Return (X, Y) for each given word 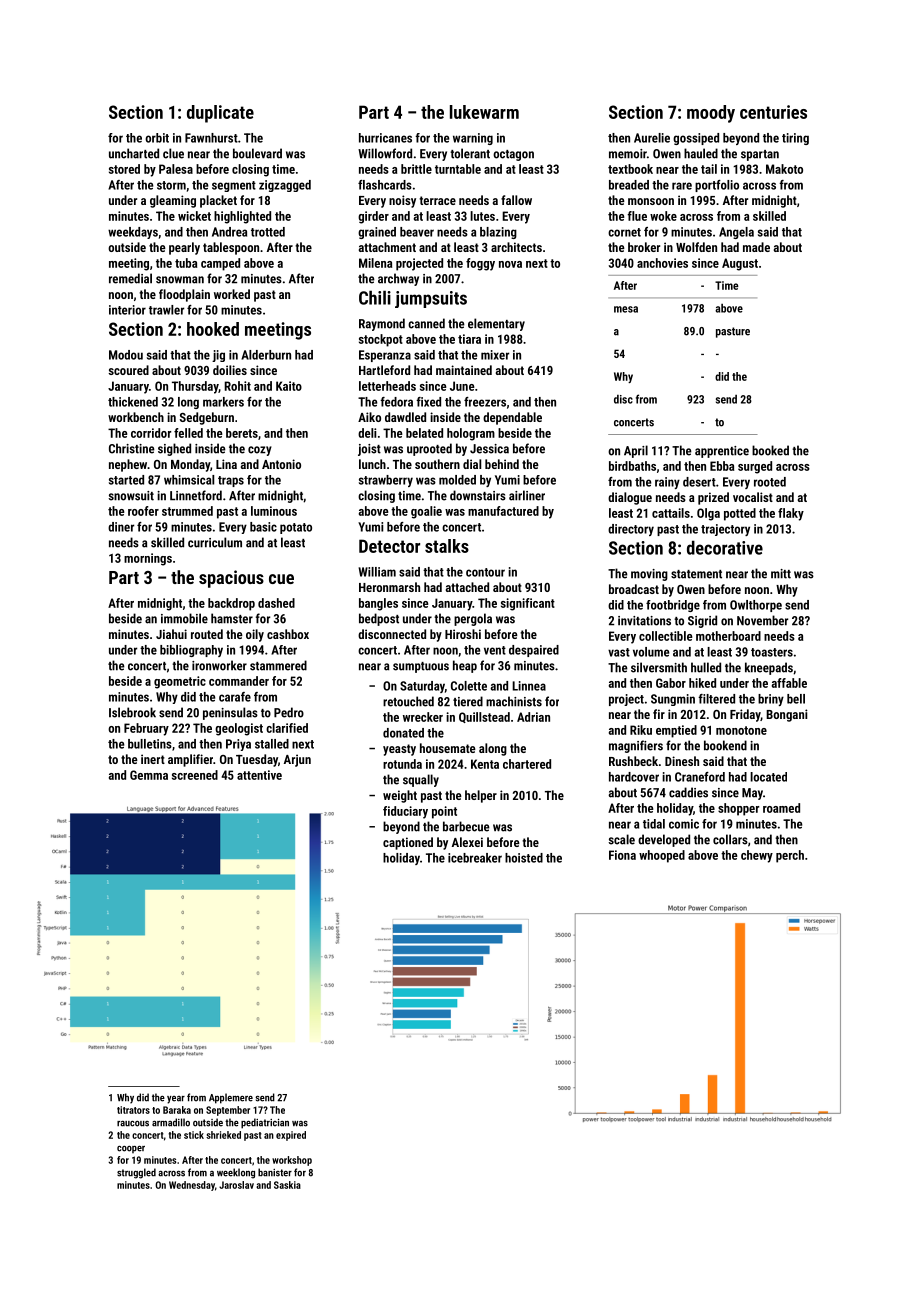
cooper (131, 1149)
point (444, 812)
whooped (662, 856)
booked (770, 450)
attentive (259, 775)
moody (711, 114)
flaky (791, 514)
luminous (274, 511)
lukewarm (484, 112)
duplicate (220, 114)
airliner (527, 495)
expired (291, 1136)
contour (485, 572)
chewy (757, 856)
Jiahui (171, 634)
